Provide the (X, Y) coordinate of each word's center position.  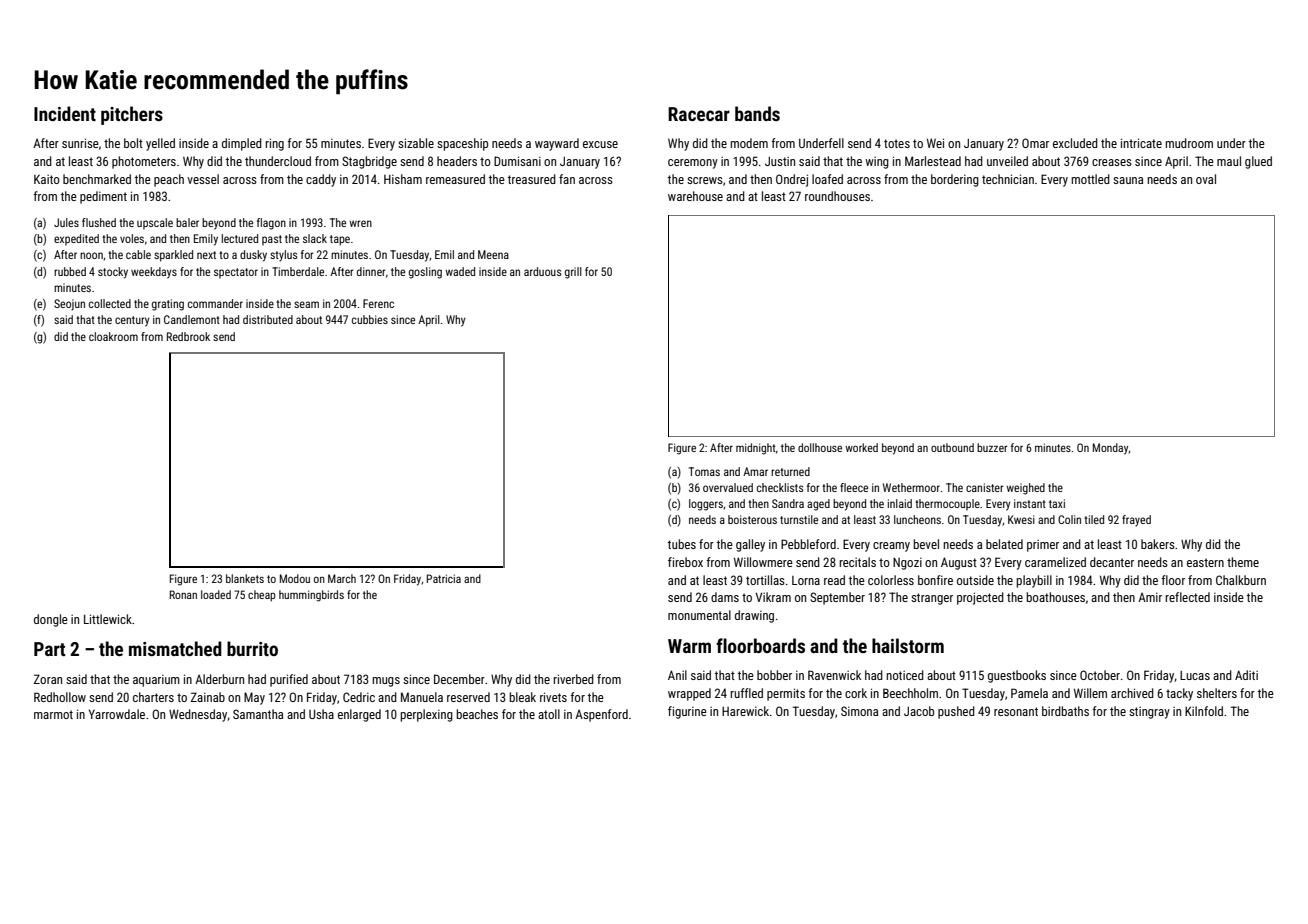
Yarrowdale (117, 714)
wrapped (689, 694)
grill (573, 273)
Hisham (403, 179)
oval (1206, 179)
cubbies (370, 319)
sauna (1128, 180)
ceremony (693, 164)
